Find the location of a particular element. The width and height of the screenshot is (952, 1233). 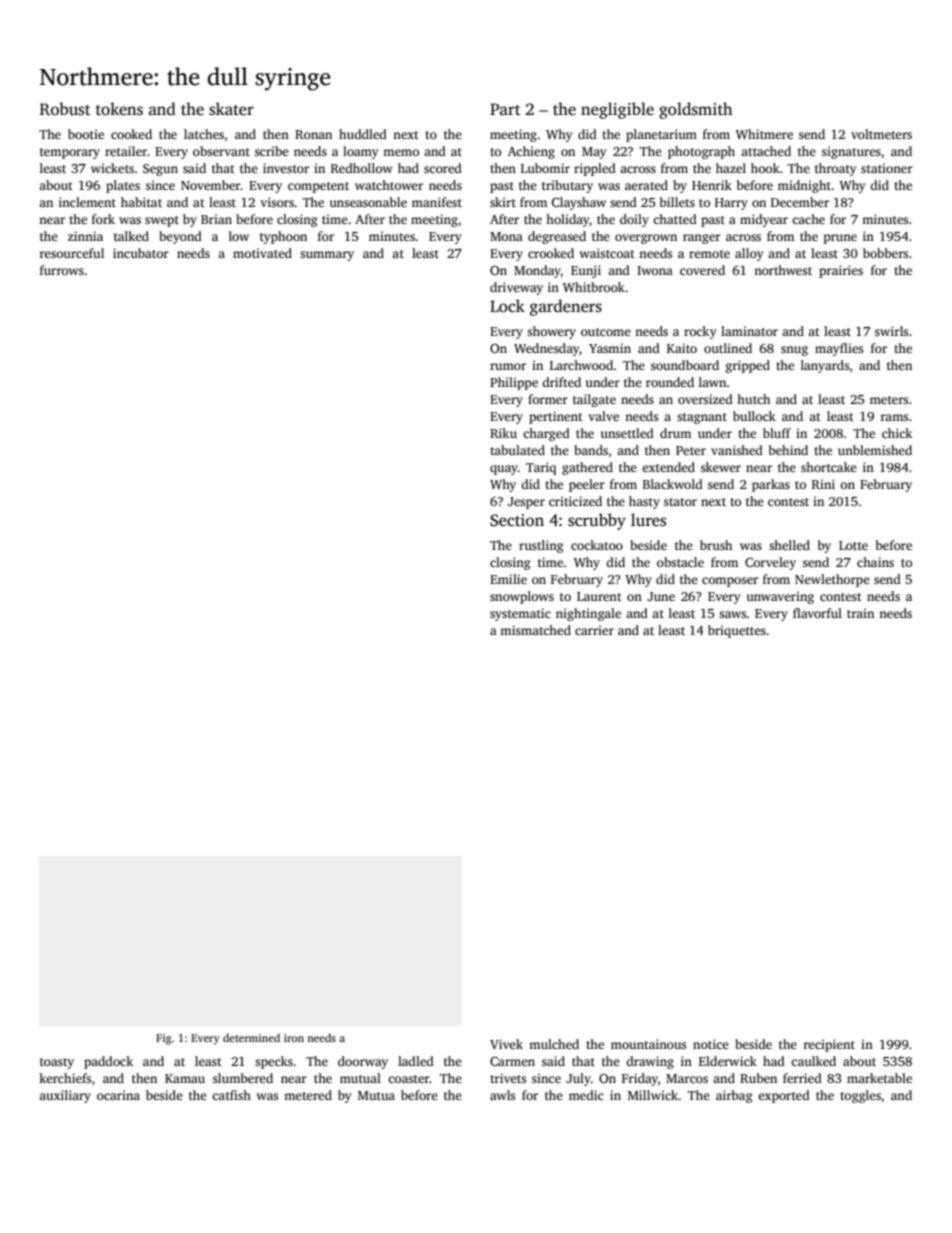

quay is located at coordinates (504, 470).
